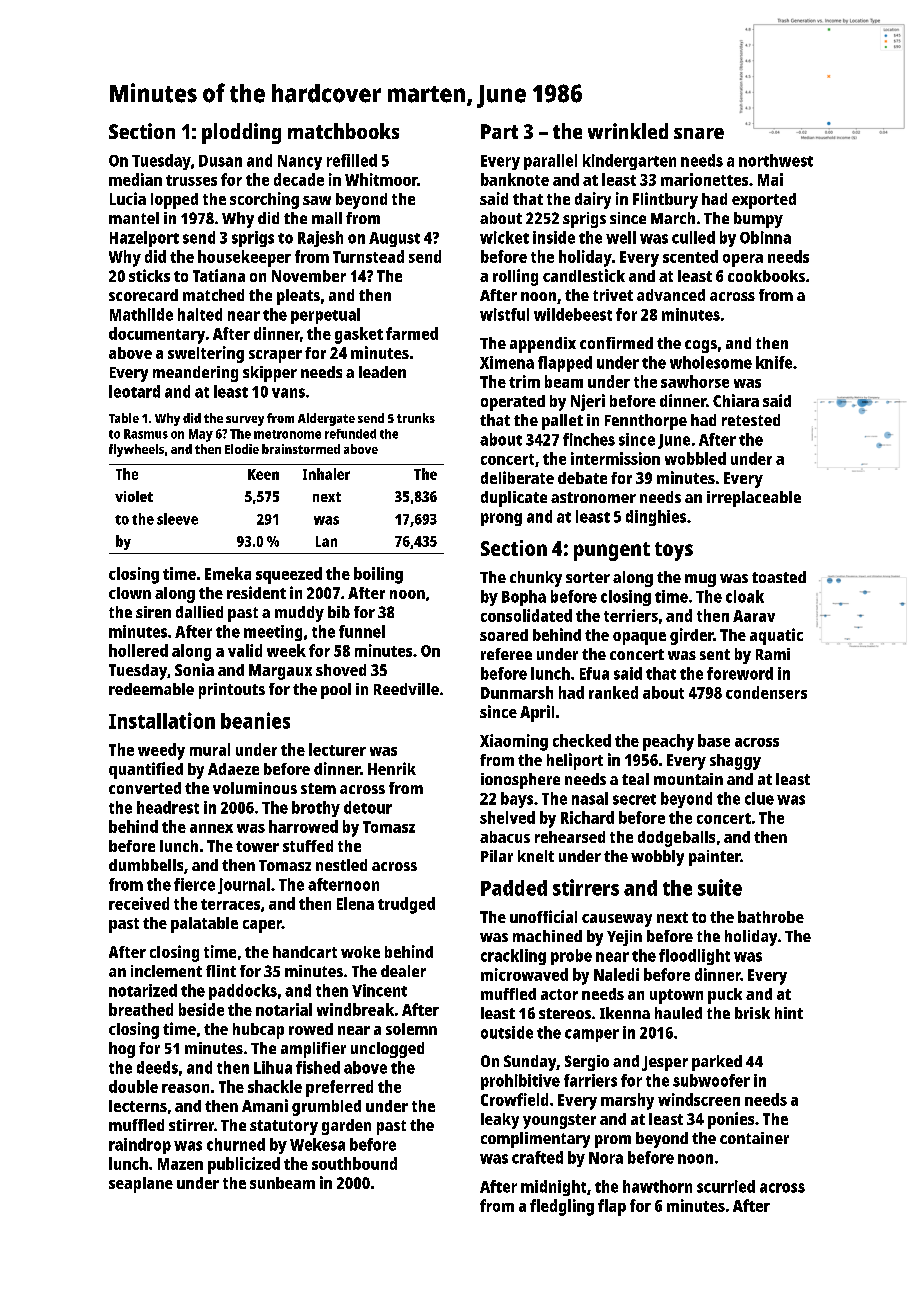  Describe the element at coordinates (146, 865) in the document. I see `dumbbells` at that location.
